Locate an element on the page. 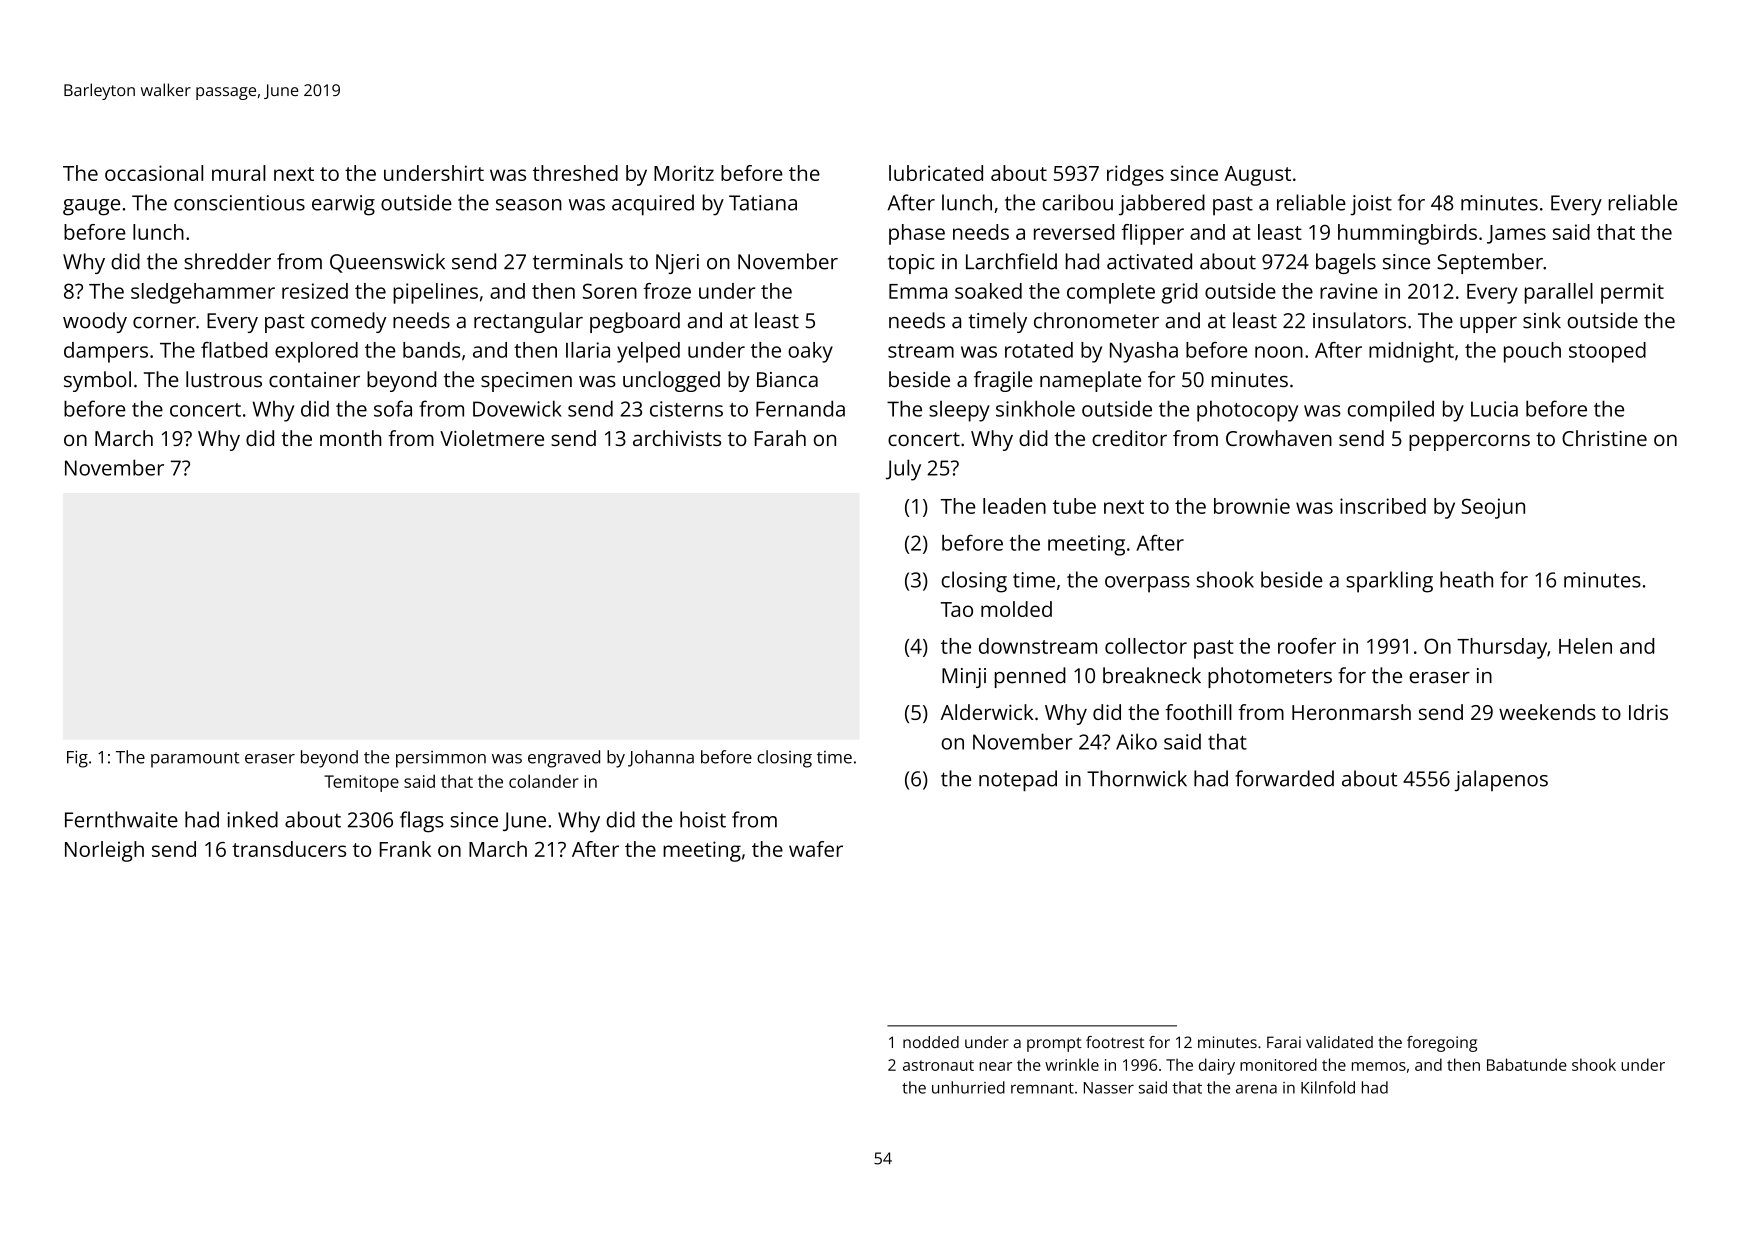  earwig is located at coordinates (343, 205).
